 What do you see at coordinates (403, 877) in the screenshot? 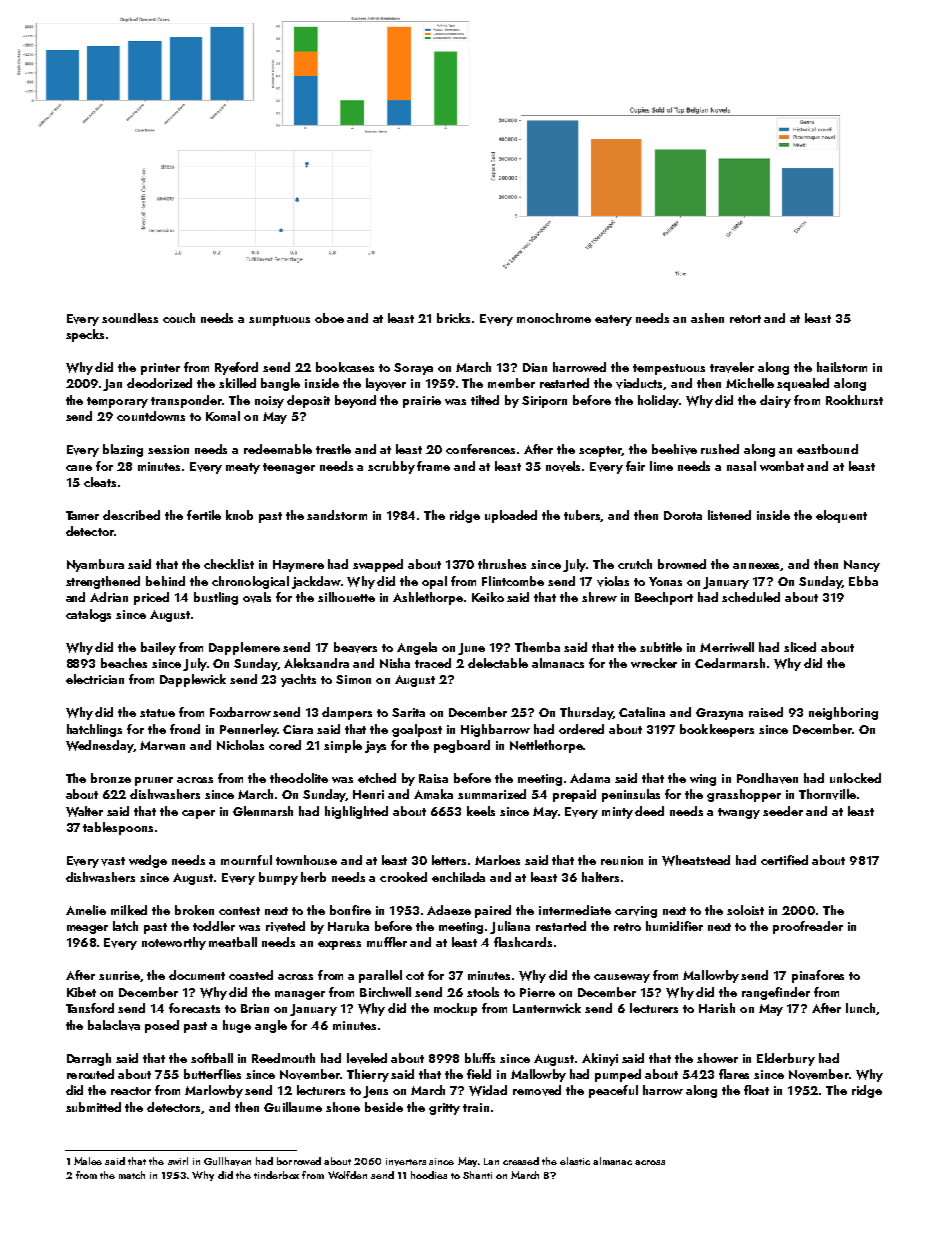
I see `crooked` at bounding box center [403, 877].
